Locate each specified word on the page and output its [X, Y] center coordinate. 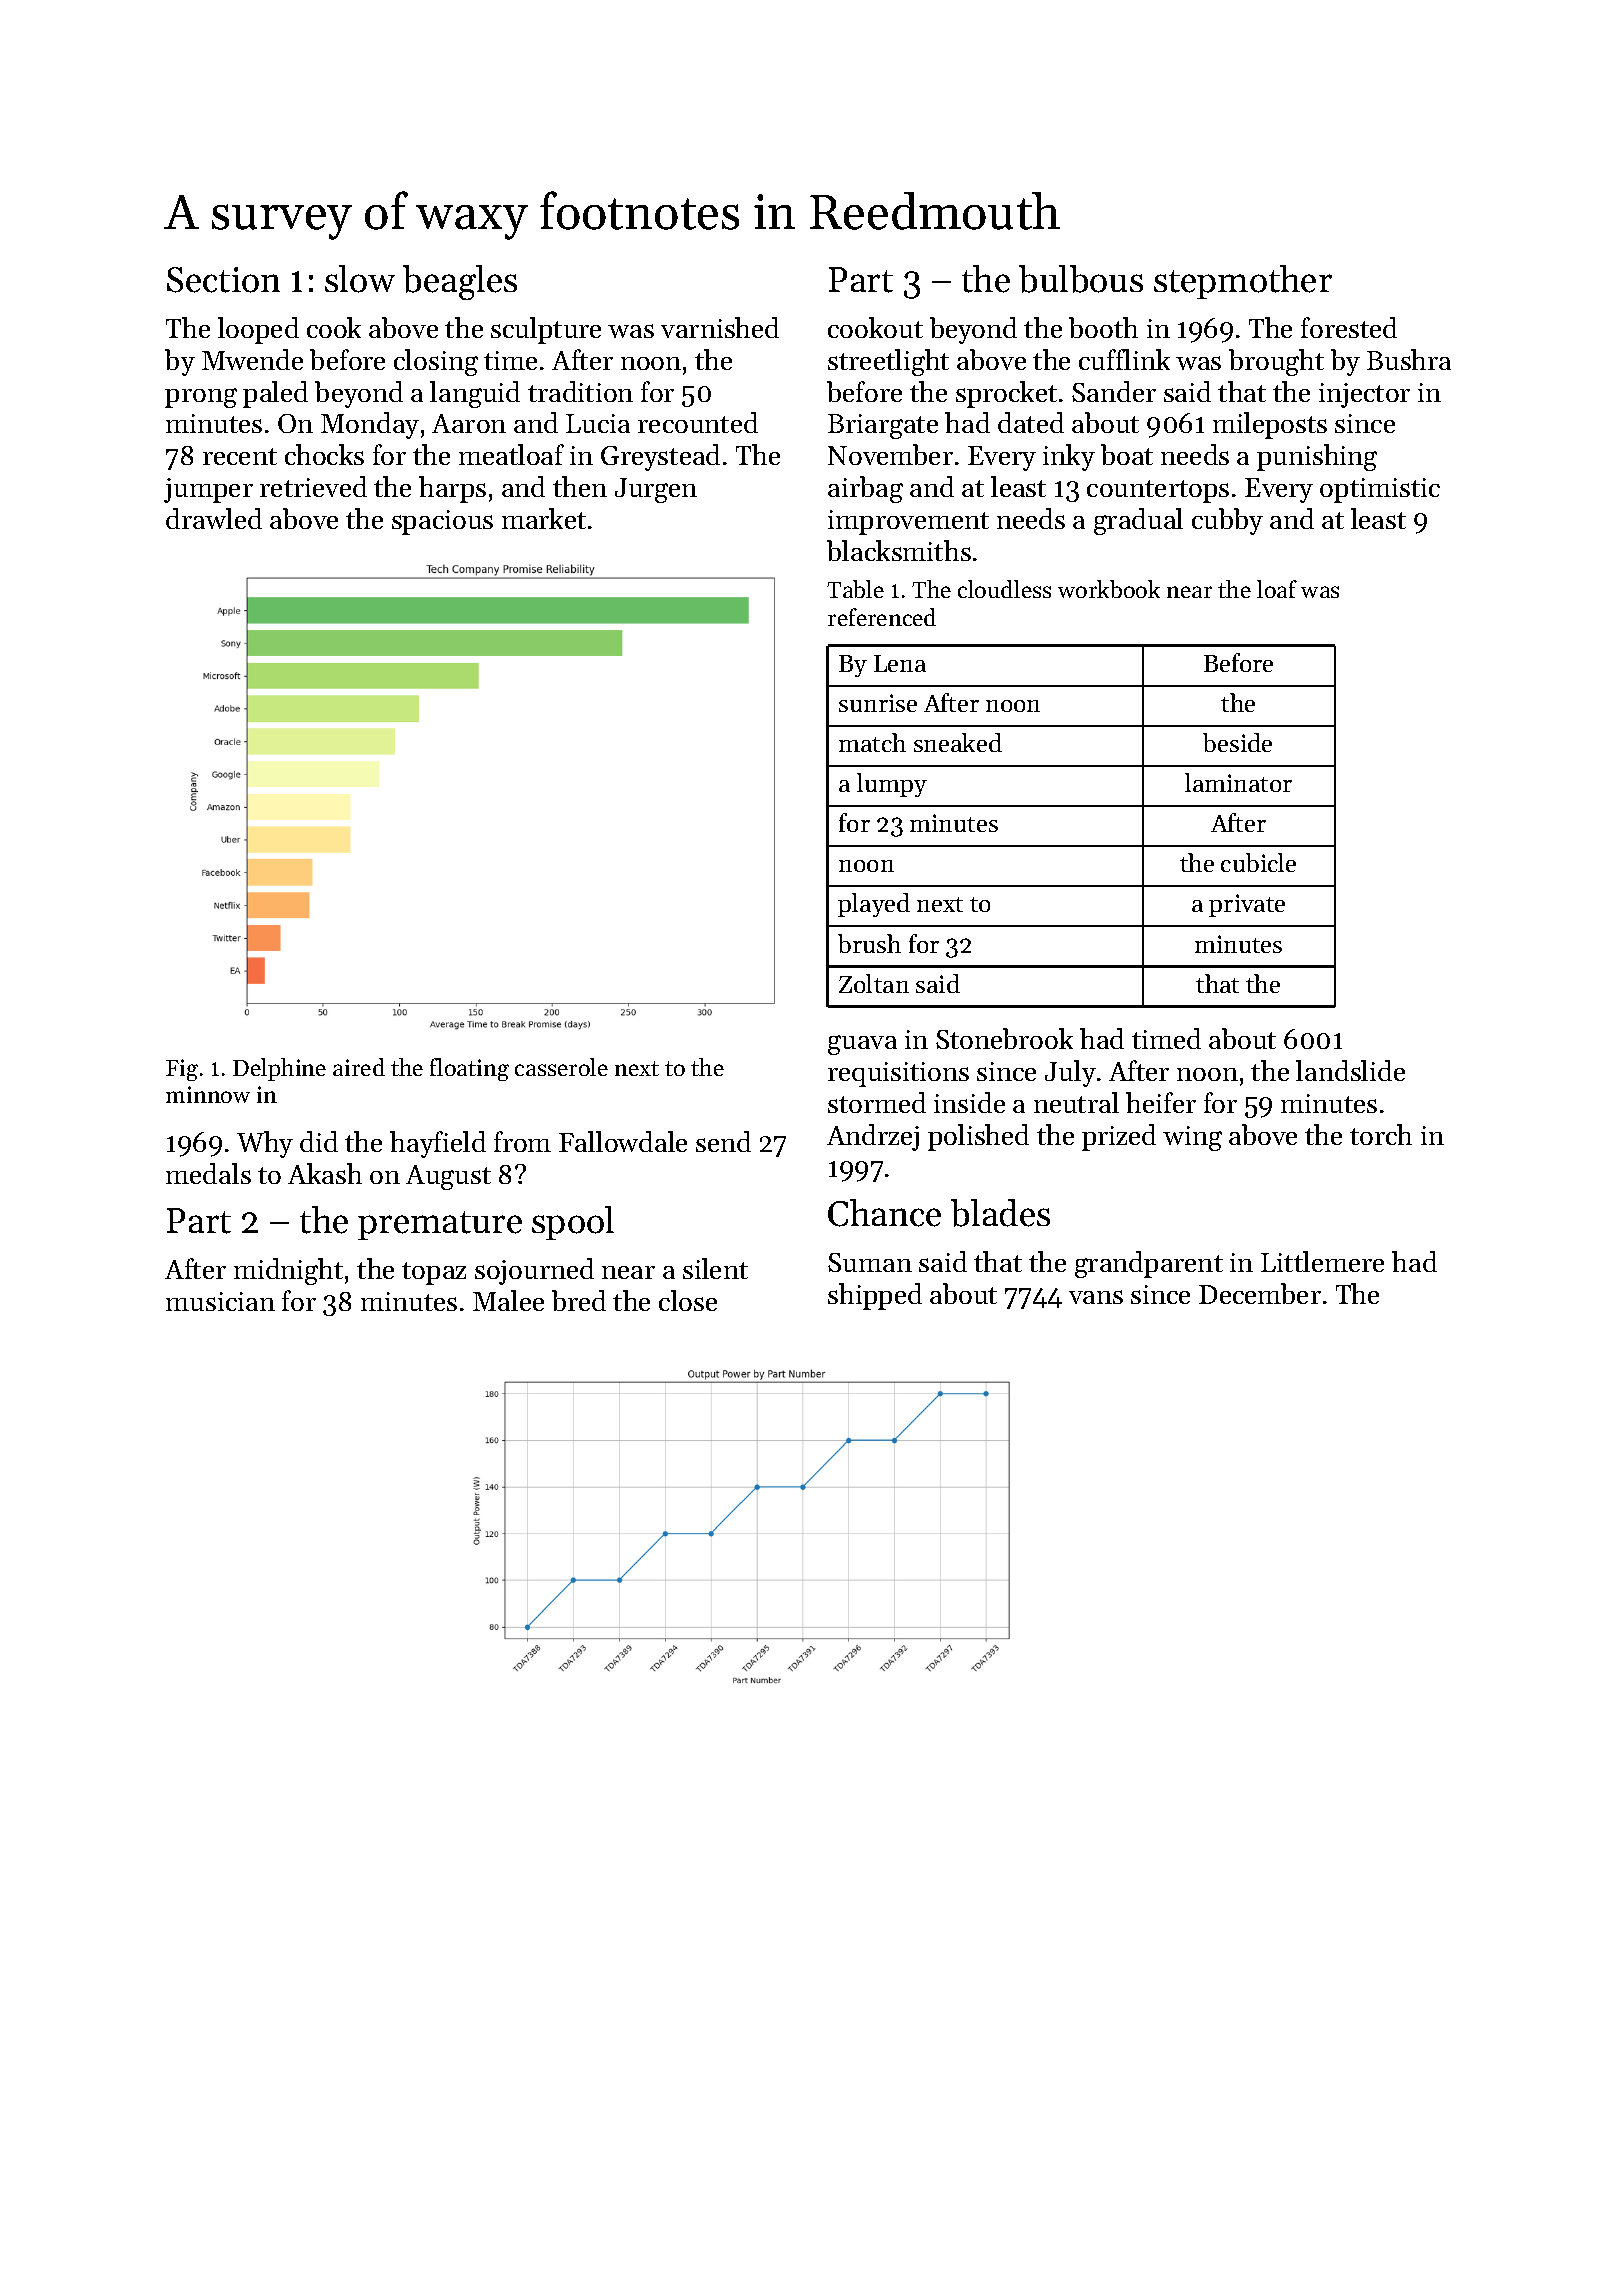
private [1247, 905]
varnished [720, 327]
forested [1349, 327]
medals [208, 1173]
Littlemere [1322, 1261]
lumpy [892, 785]
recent [240, 456]
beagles [460, 282]
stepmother [1243, 282]
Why [265, 1144]
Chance [884, 1213]
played [874, 905]
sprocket [1006, 394]
